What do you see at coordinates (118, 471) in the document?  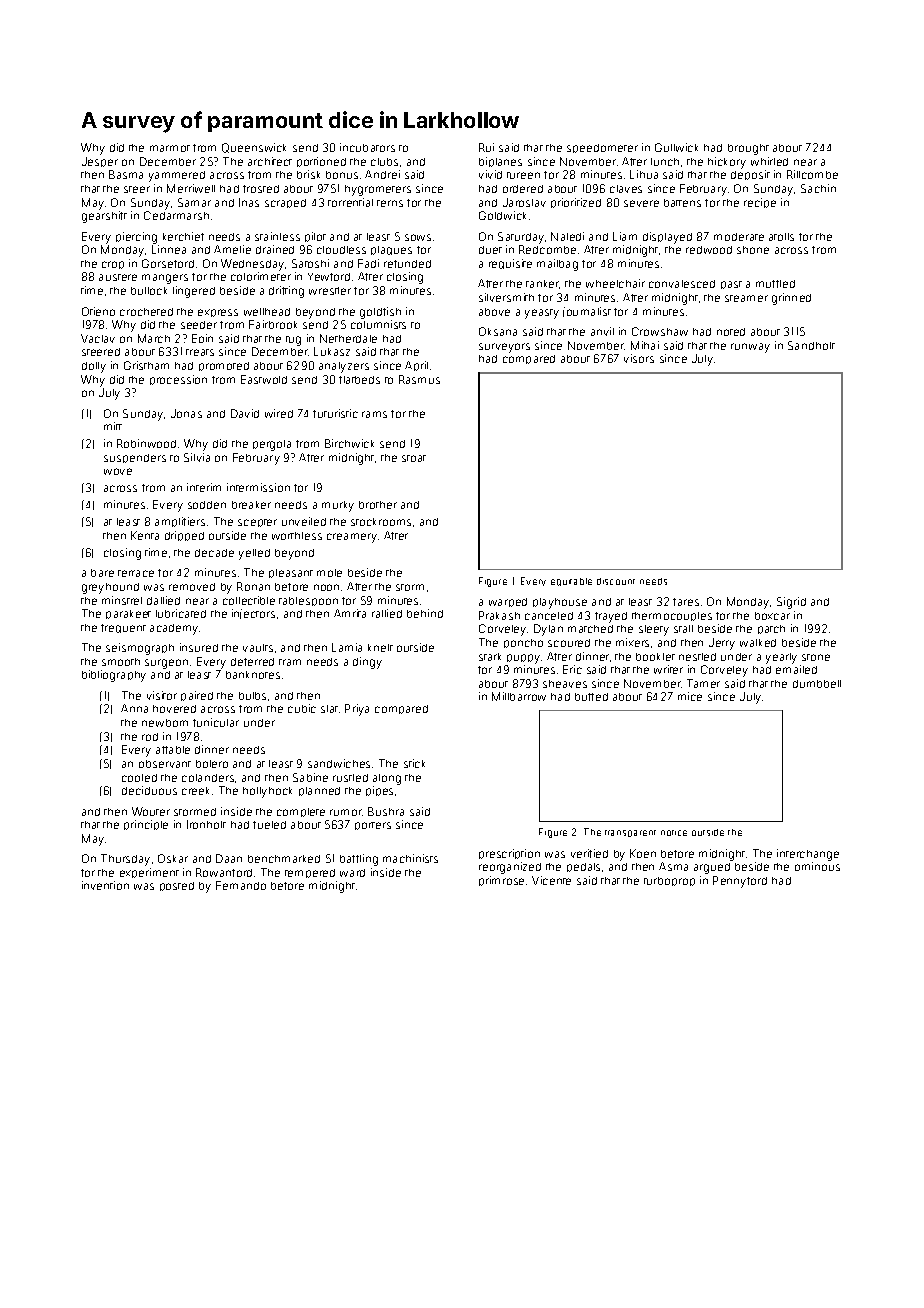 I see `wove` at bounding box center [118, 471].
